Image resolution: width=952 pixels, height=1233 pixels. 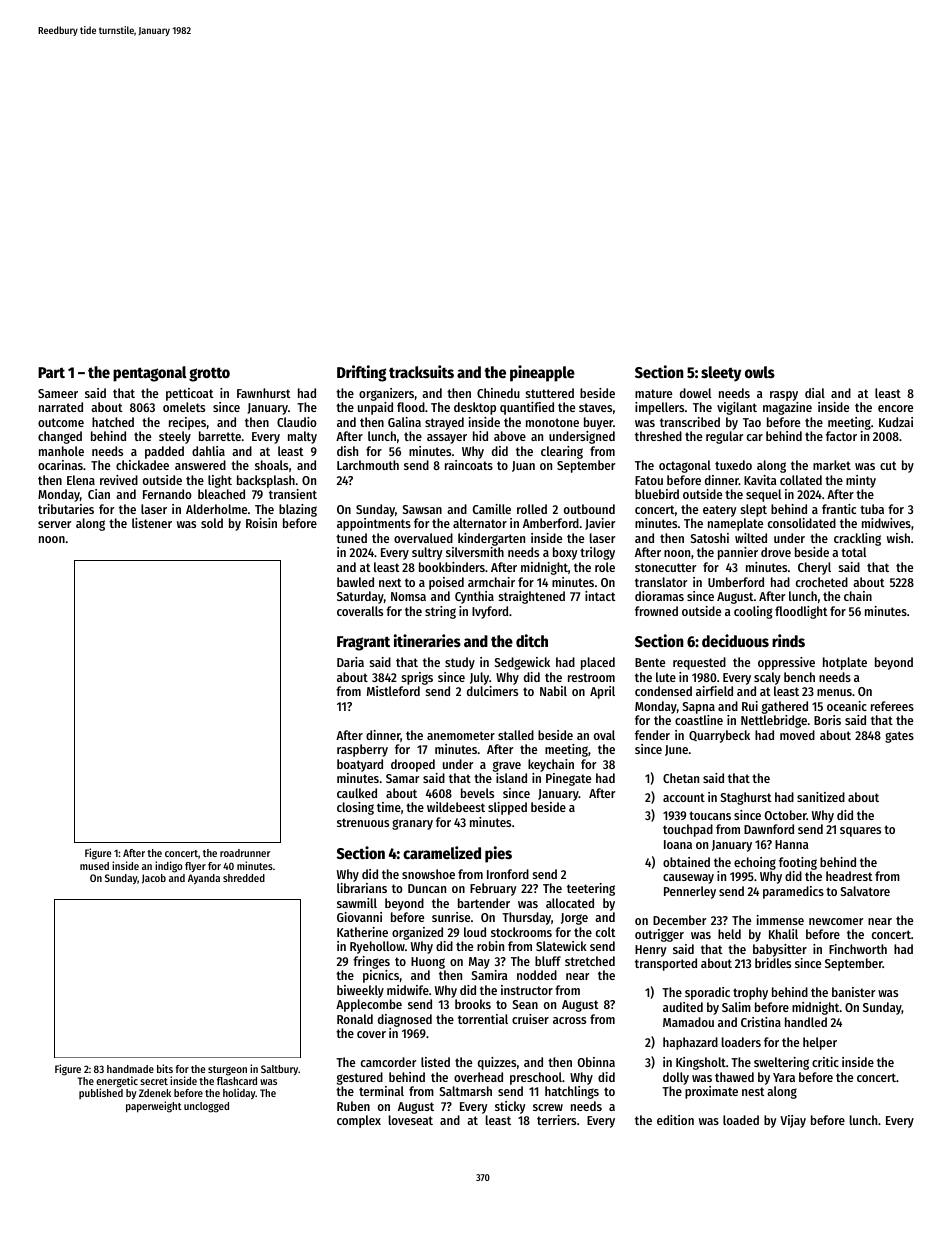 What do you see at coordinates (788, 640) in the screenshot?
I see `rinds` at bounding box center [788, 640].
